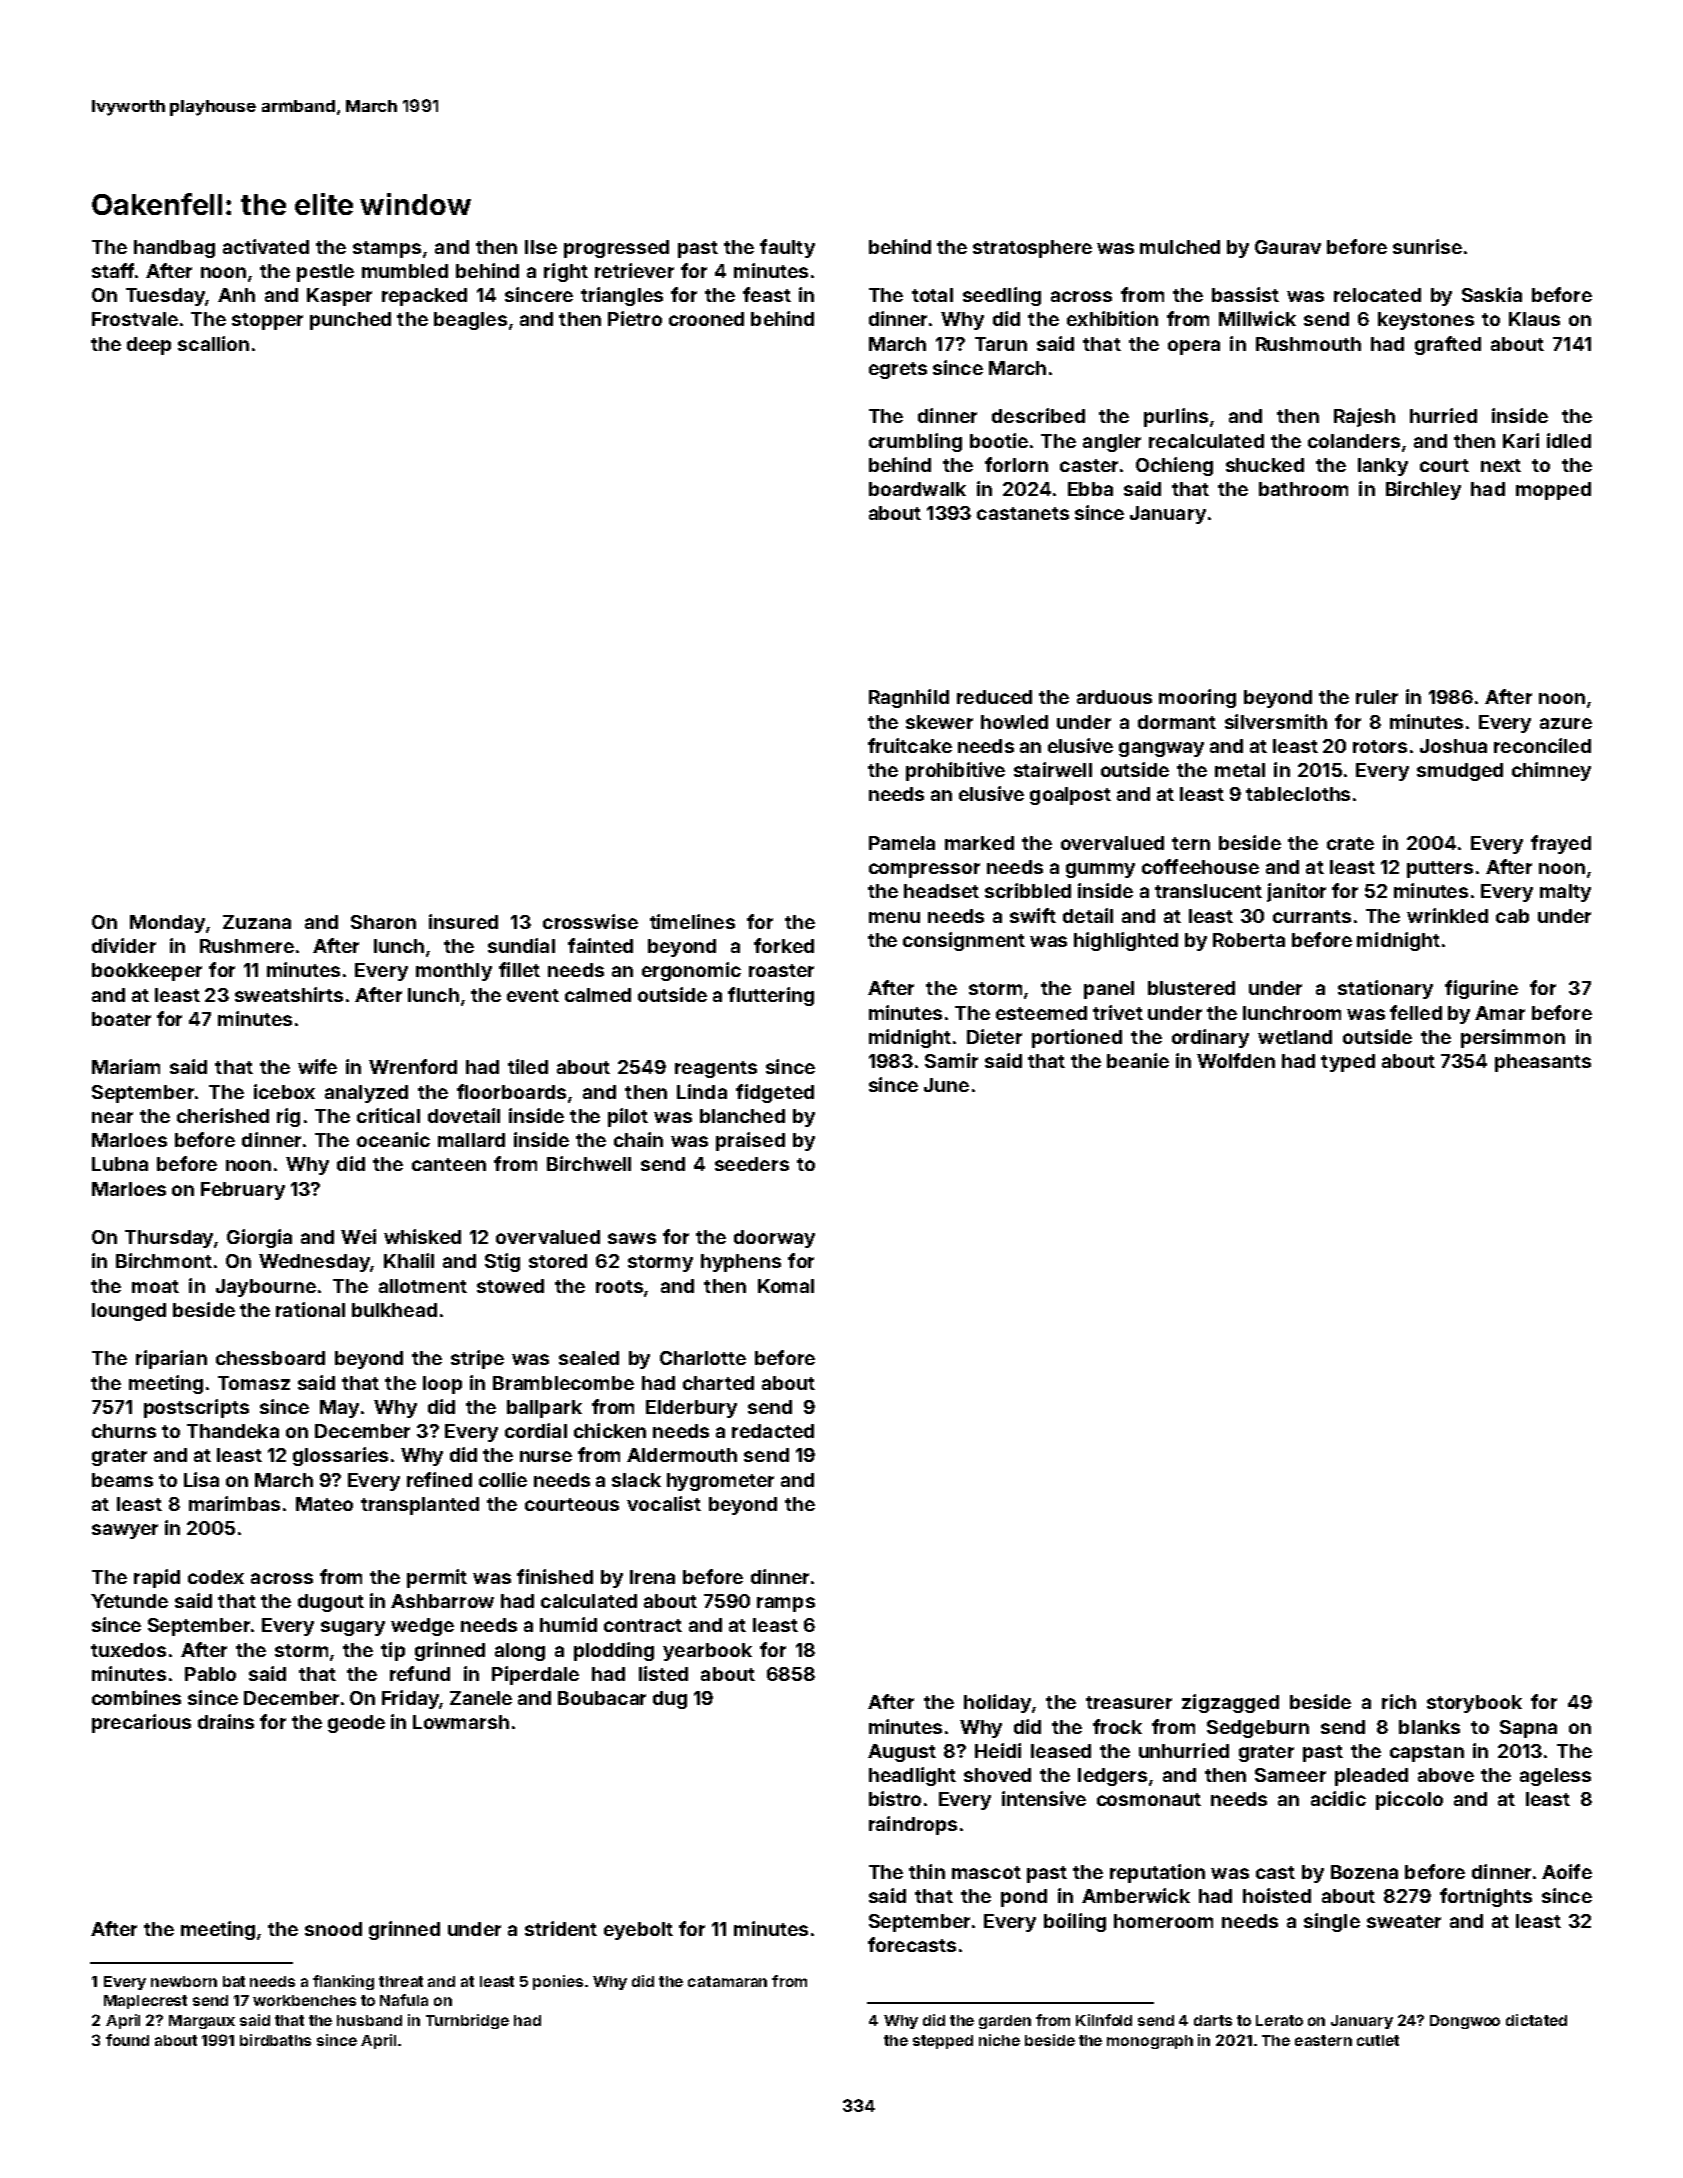 This image has height=2178, width=1683. What do you see at coordinates (1288, 247) in the image?
I see `Gaurav` at bounding box center [1288, 247].
